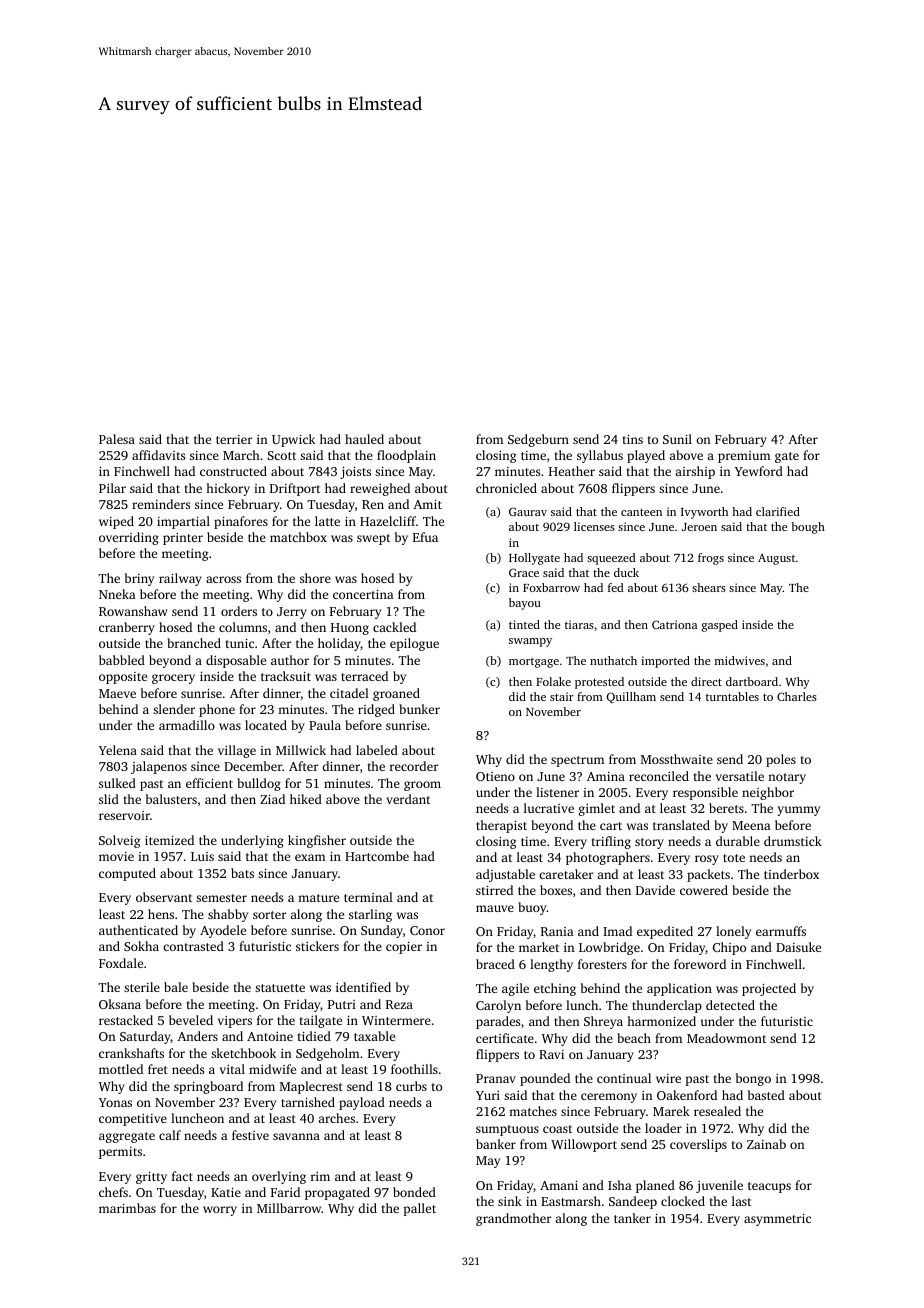  Describe the element at coordinates (242, 873) in the image. I see `bats` at that location.
